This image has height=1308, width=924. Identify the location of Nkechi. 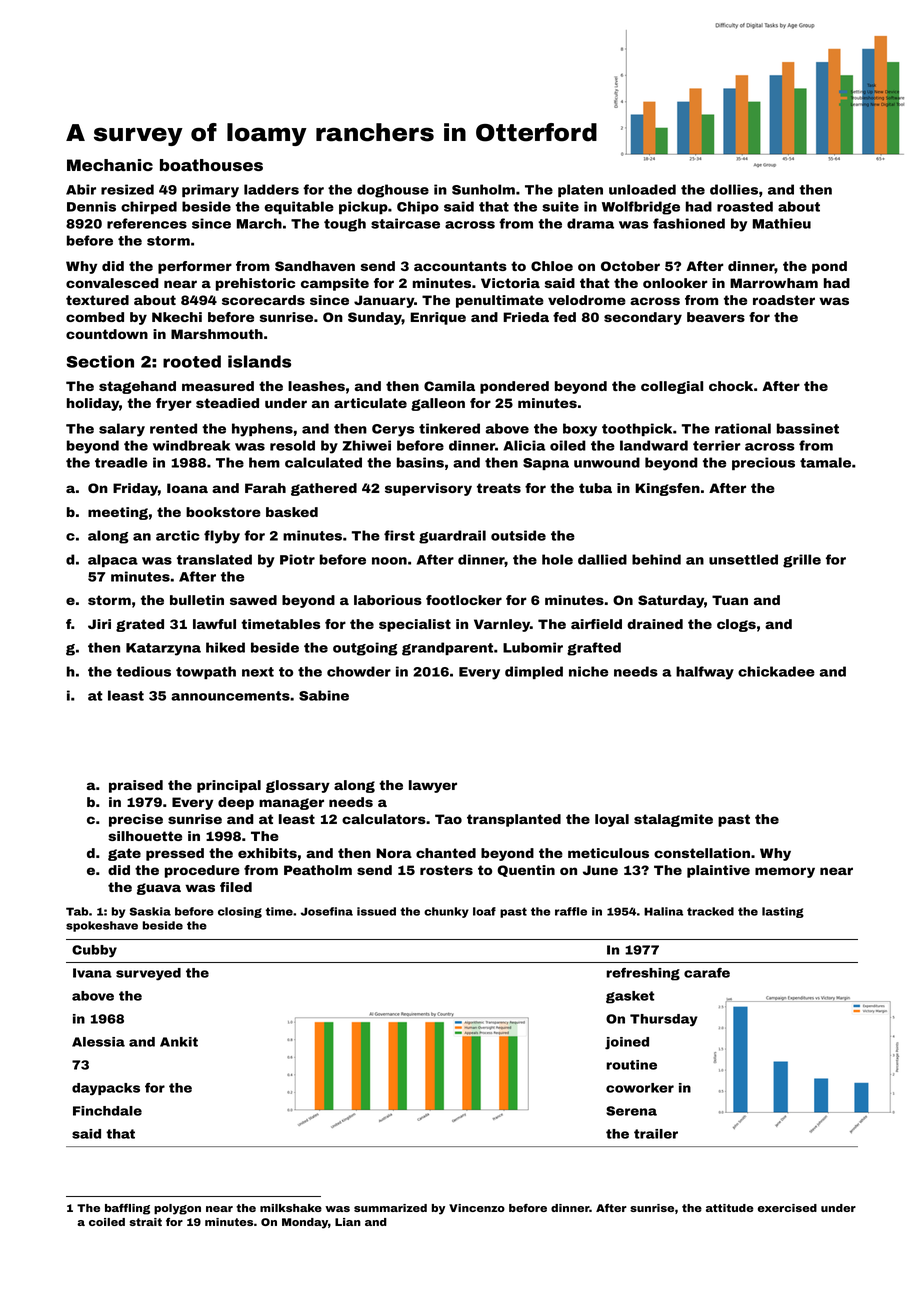
(177, 317).
